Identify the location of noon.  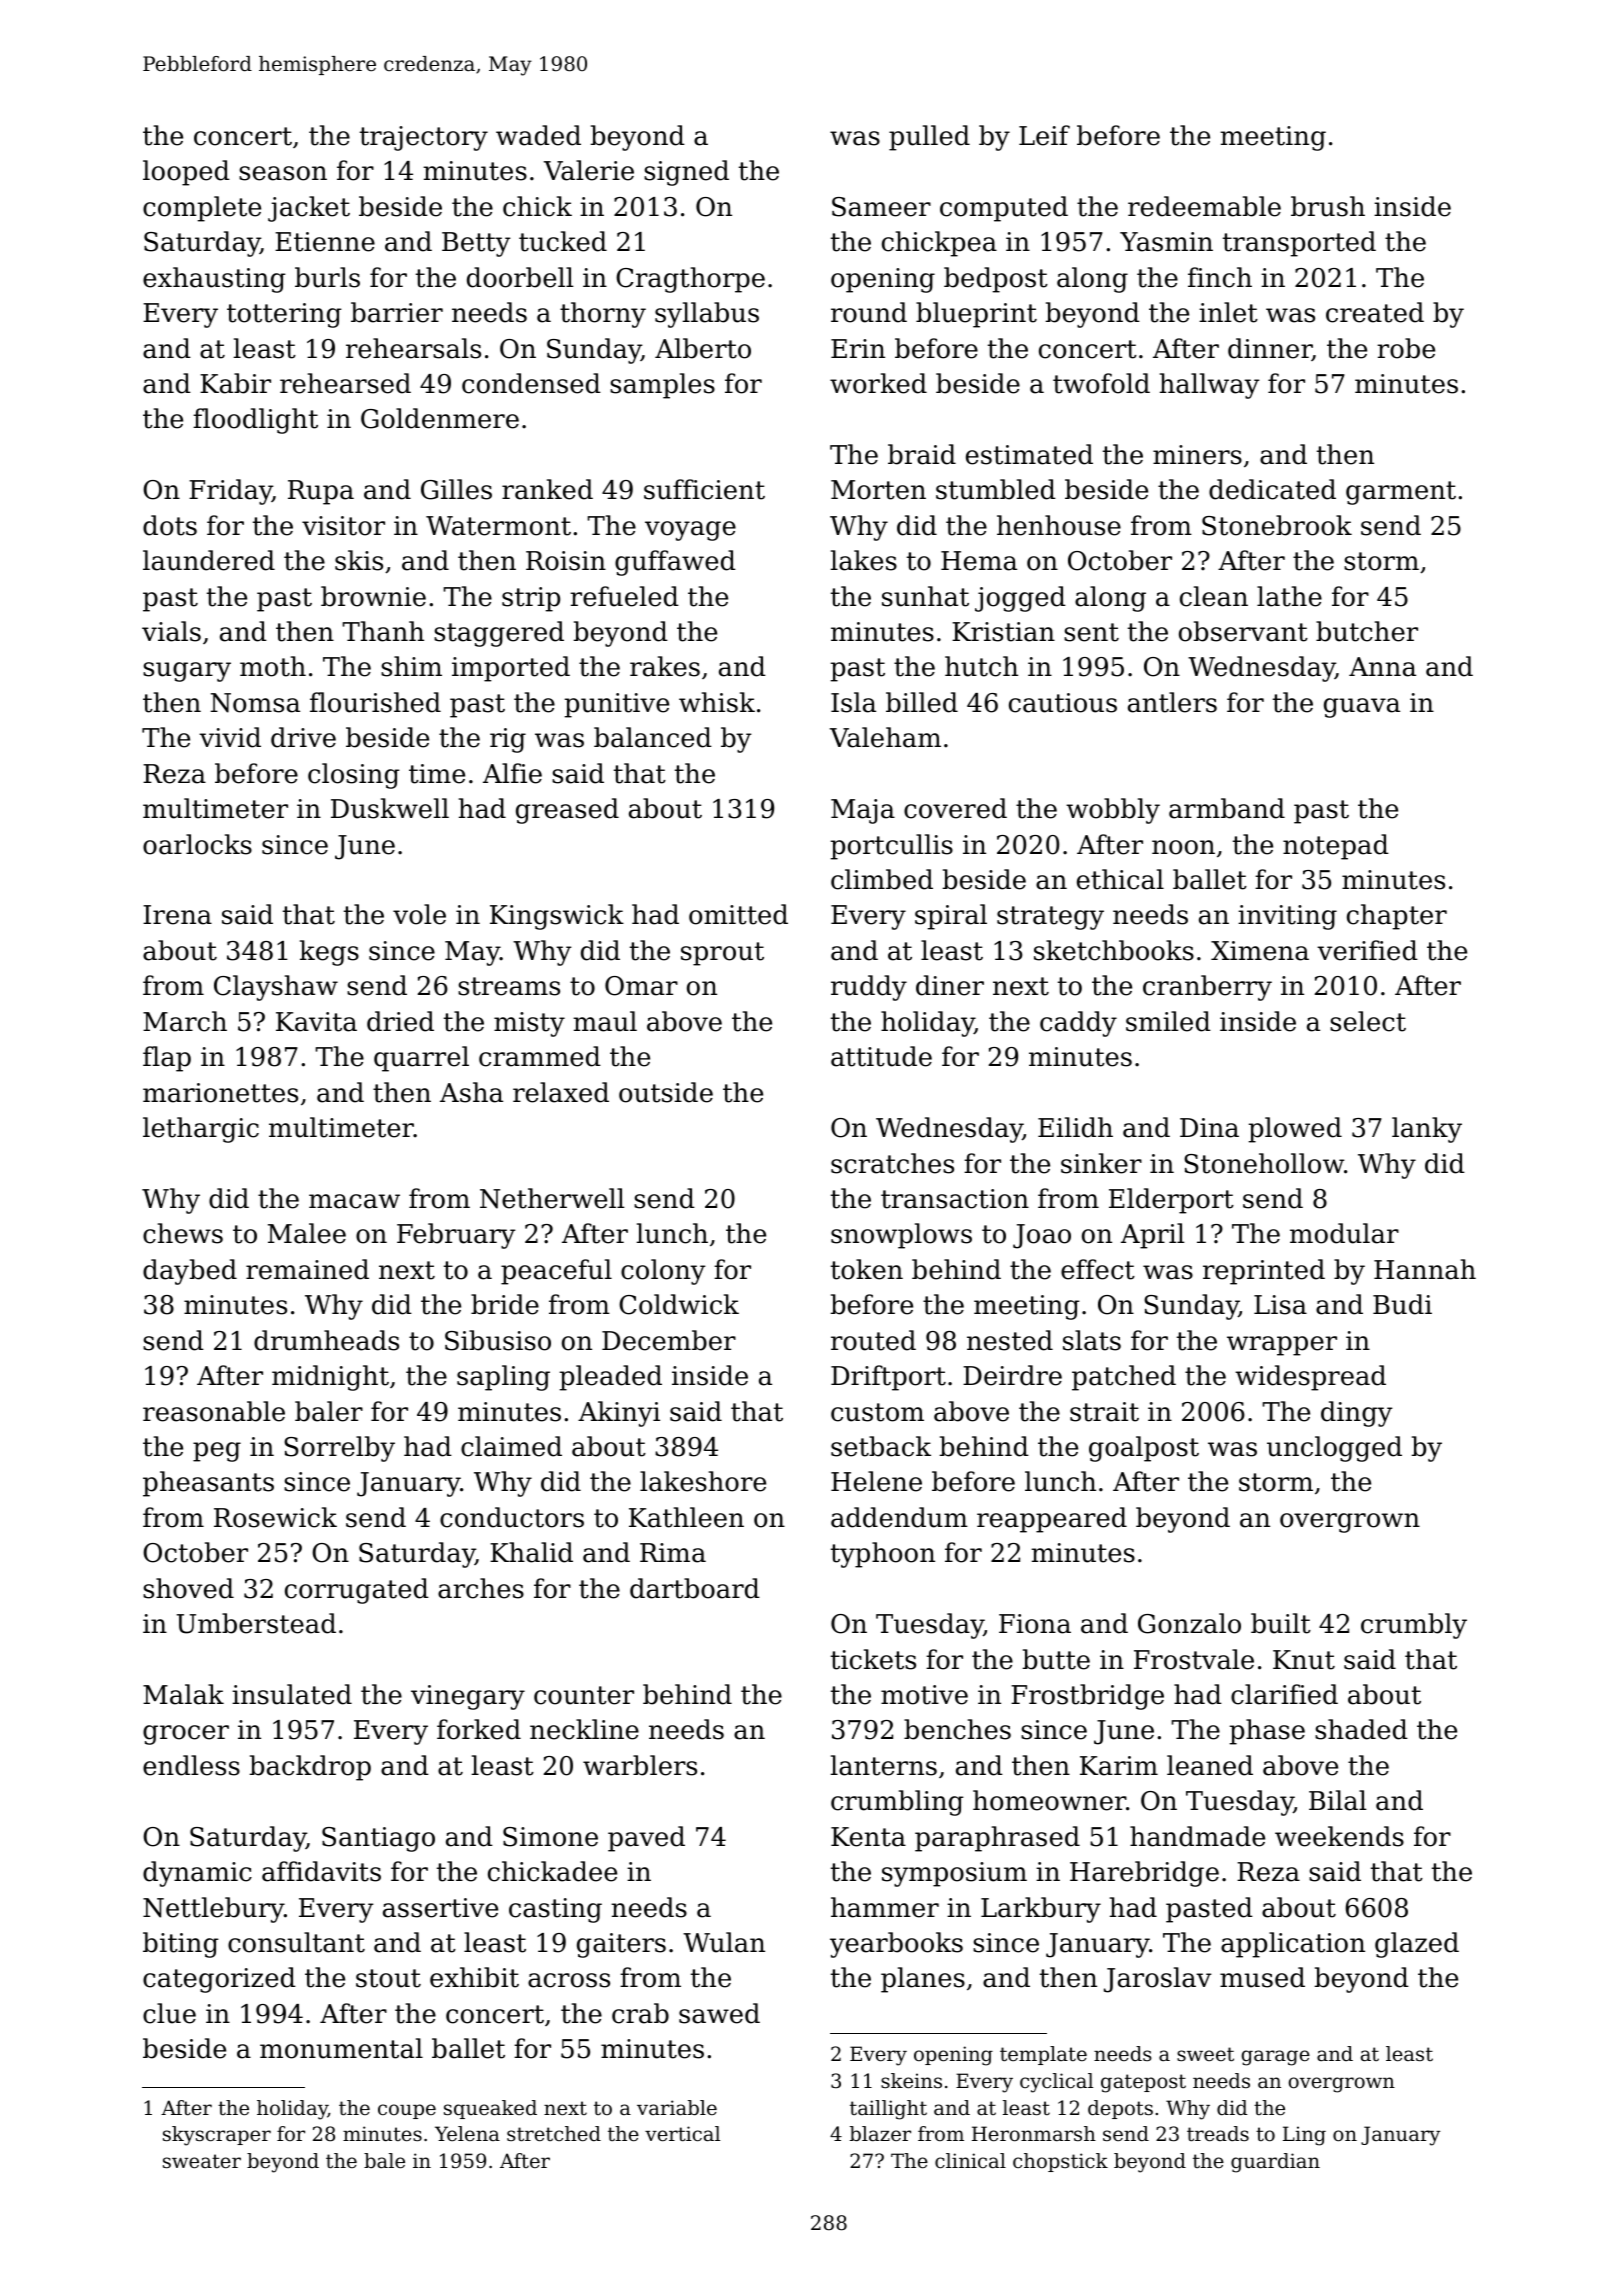
(1183, 847).
